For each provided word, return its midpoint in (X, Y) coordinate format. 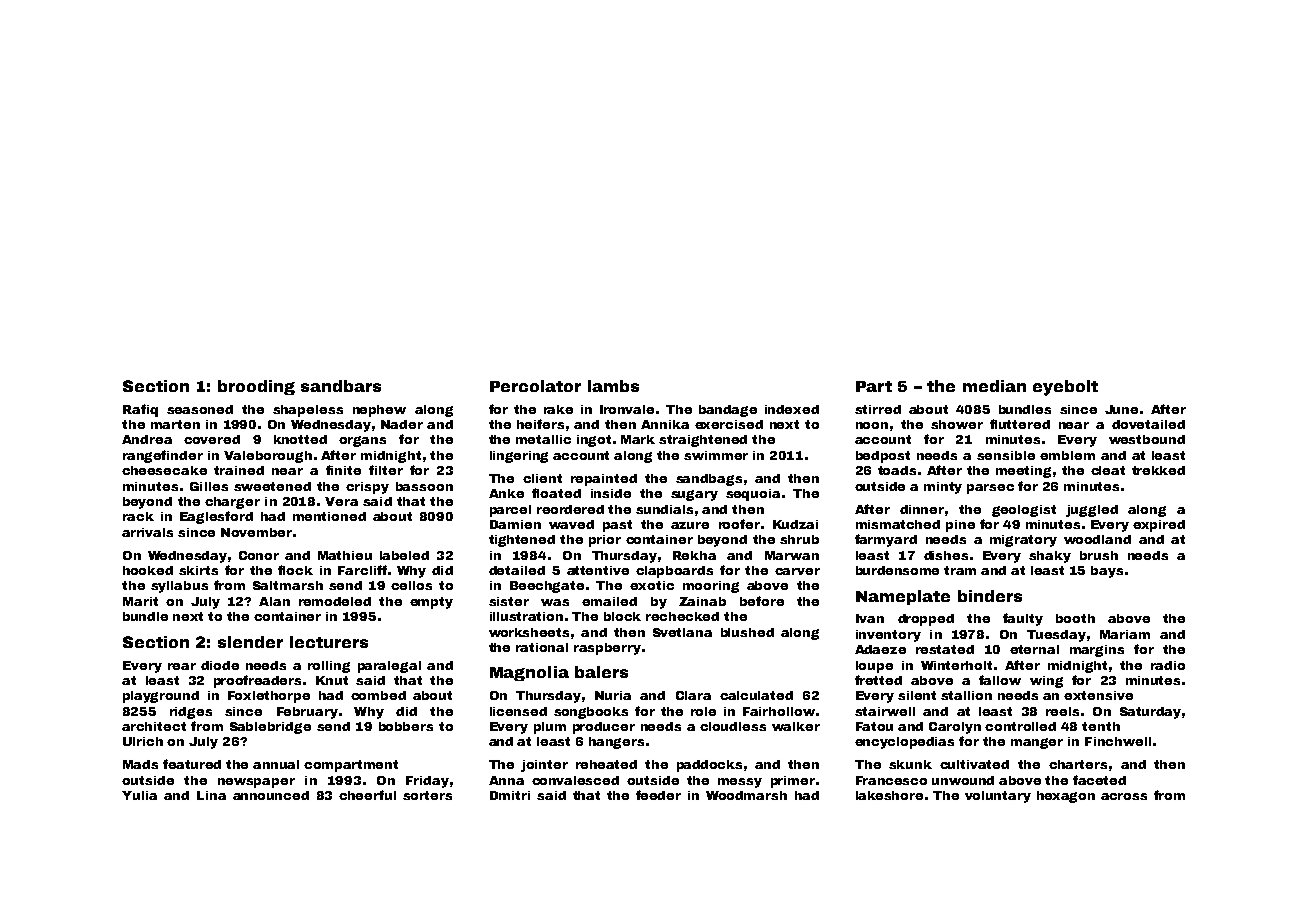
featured (192, 764)
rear (182, 666)
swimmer (716, 455)
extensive (1098, 695)
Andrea (147, 439)
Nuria (613, 695)
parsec (990, 489)
